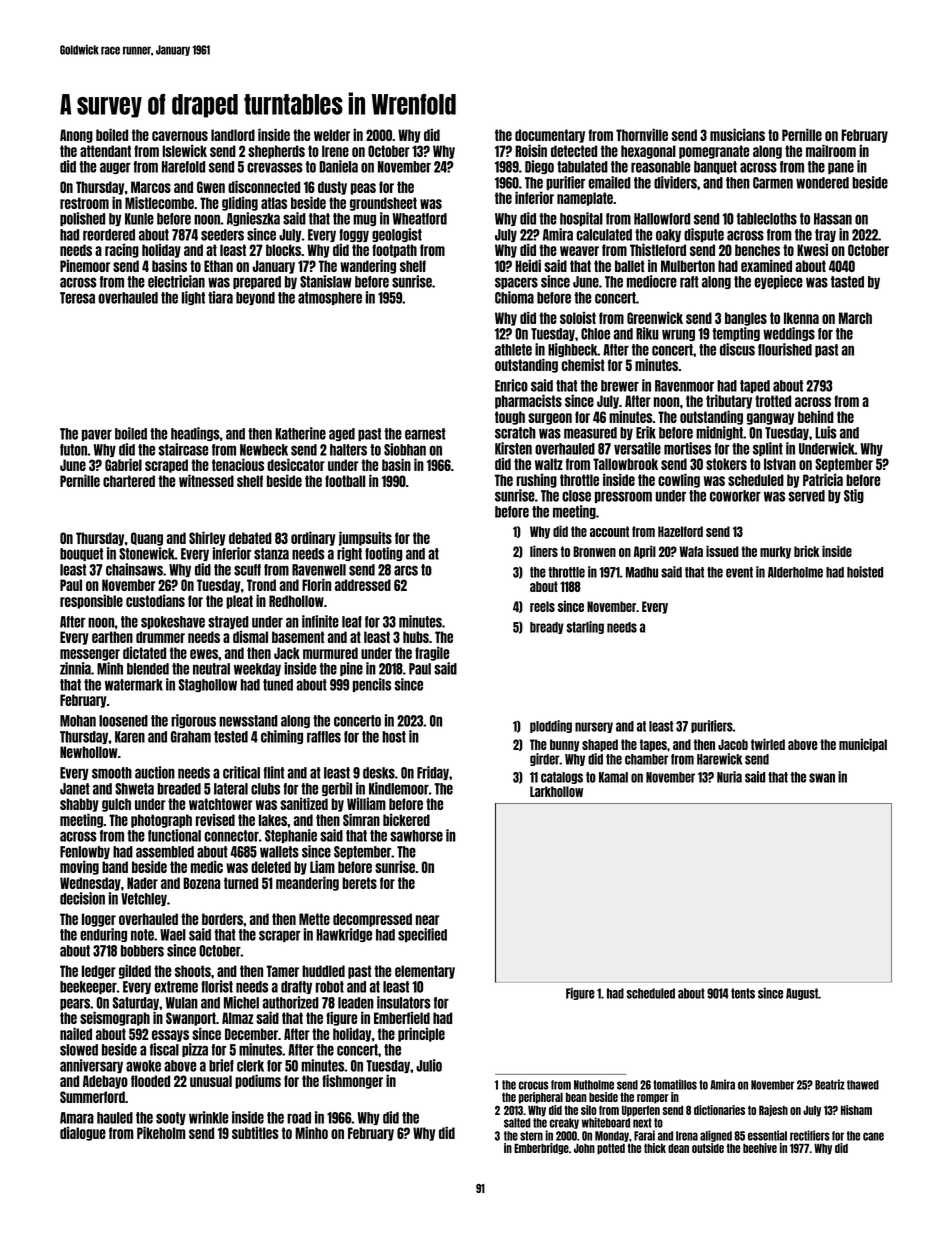  Describe the element at coordinates (556, 791) in the screenshot. I see `Larkhollow` at that location.
